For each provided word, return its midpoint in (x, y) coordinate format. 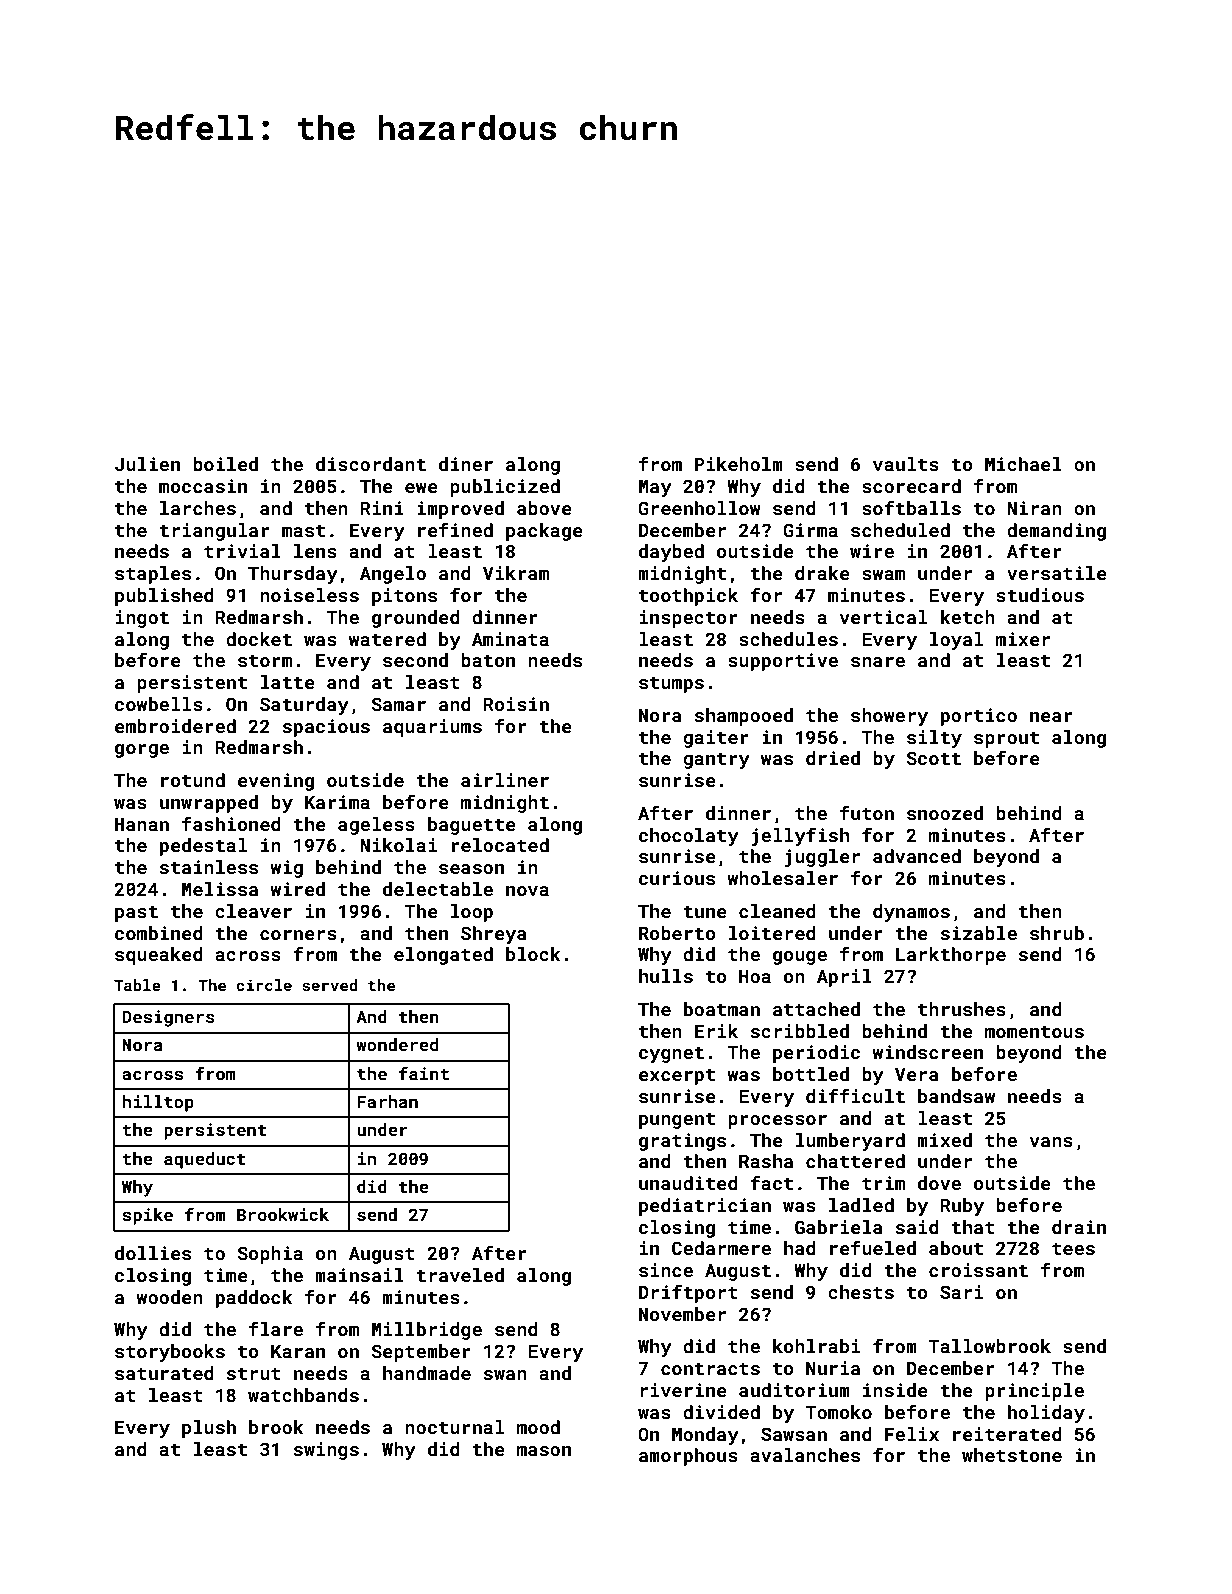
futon (867, 812)
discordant (371, 464)
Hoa (755, 976)
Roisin (516, 704)
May (655, 488)
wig (286, 869)
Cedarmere (721, 1248)
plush (209, 1429)
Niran (1034, 508)
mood (538, 1427)
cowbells (159, 704)
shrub (1057, 933)
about (956, 1248)
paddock (254, 1299)
